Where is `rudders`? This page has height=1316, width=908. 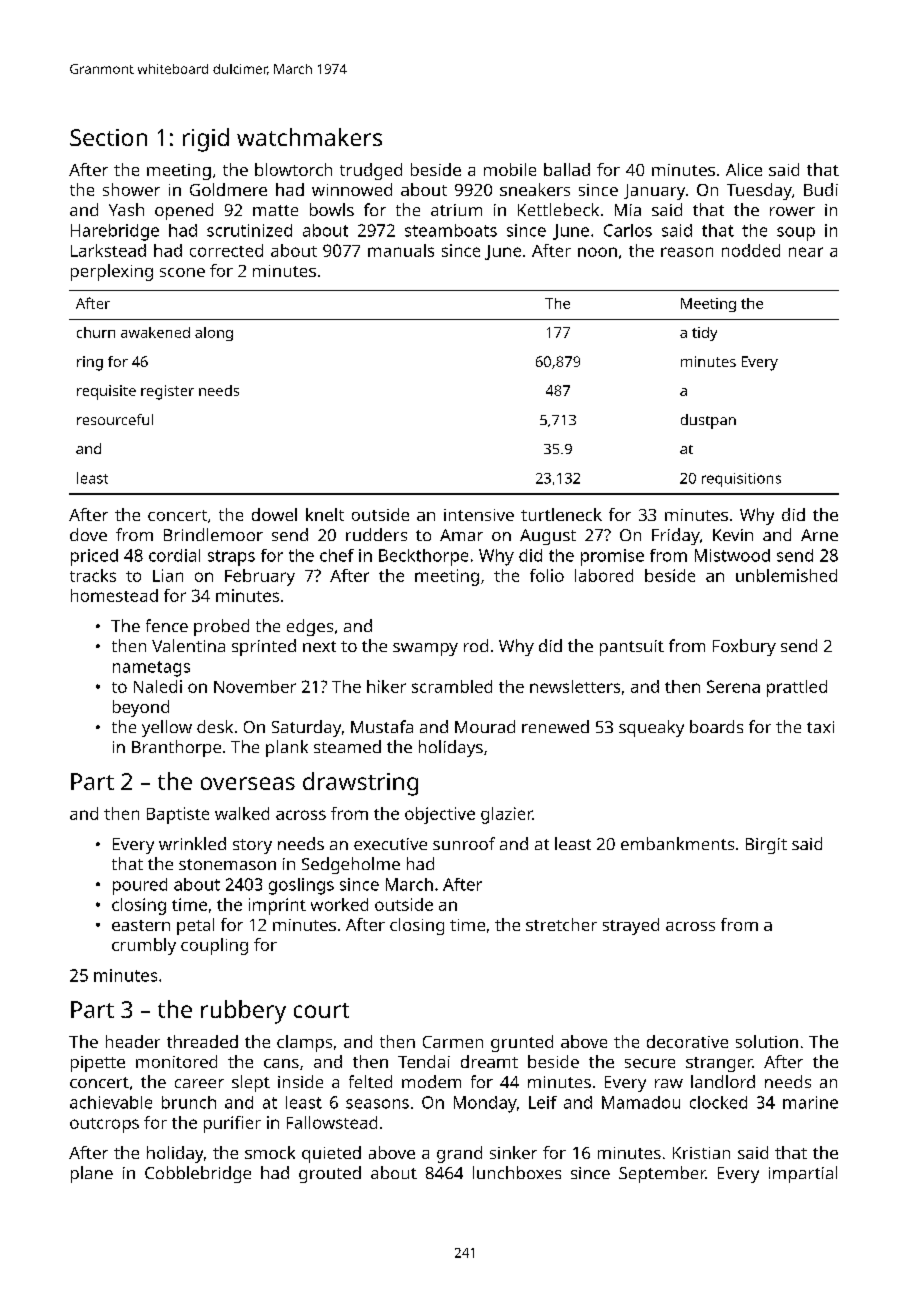 rudders is located at coordinates (376, 534).
